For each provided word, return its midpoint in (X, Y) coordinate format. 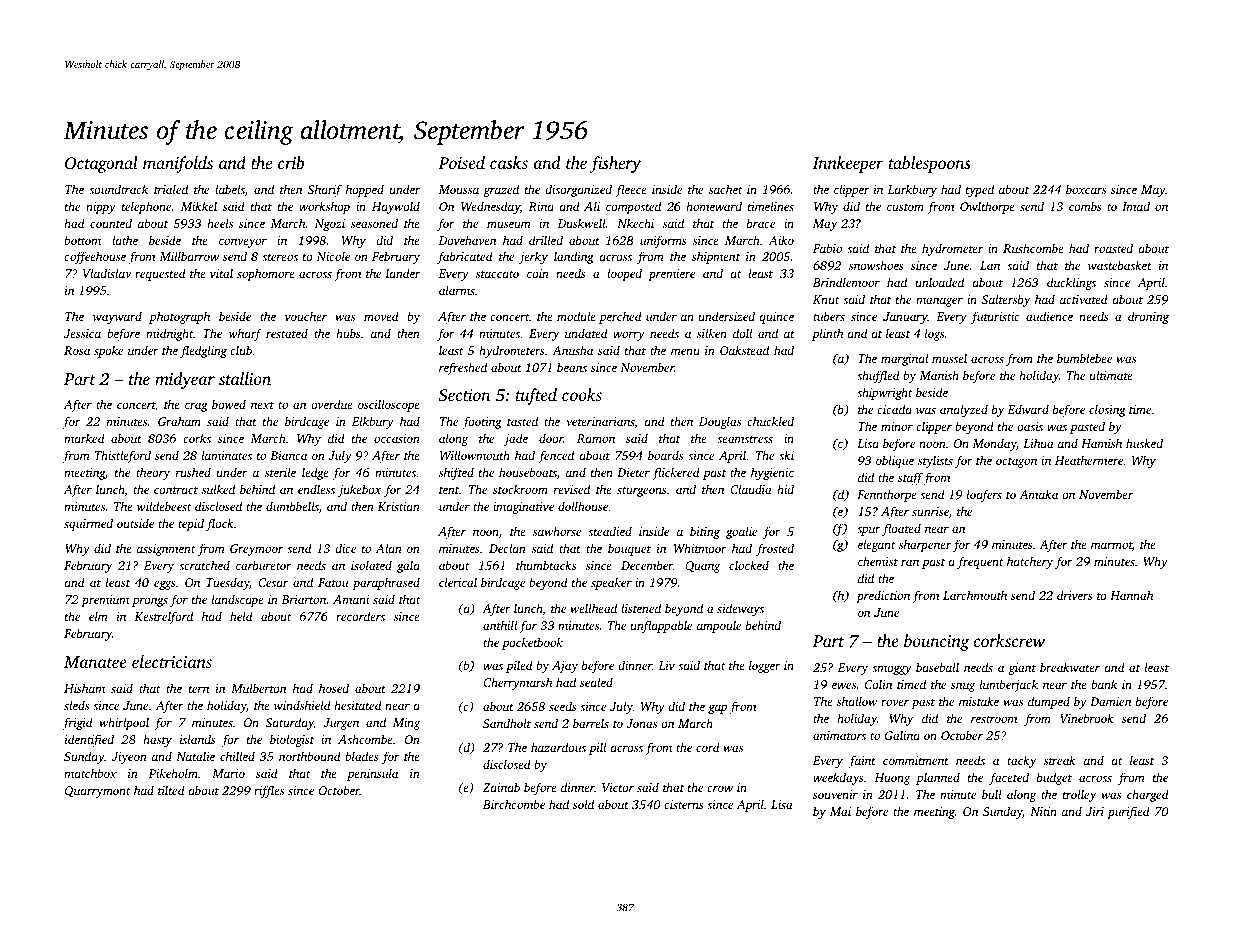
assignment (166, 550)
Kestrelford (163, 617)
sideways (740, 609)
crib (291, 162)
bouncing (936, 642)
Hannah (1131, 595)
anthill (500, 625)
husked (1144, 443)
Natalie (195, 756)
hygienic (772, 473)
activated (1084, 299)
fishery (615, 164)
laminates (227, 455)
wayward (117, 317)
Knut (826, 299)
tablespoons (930, 164)
